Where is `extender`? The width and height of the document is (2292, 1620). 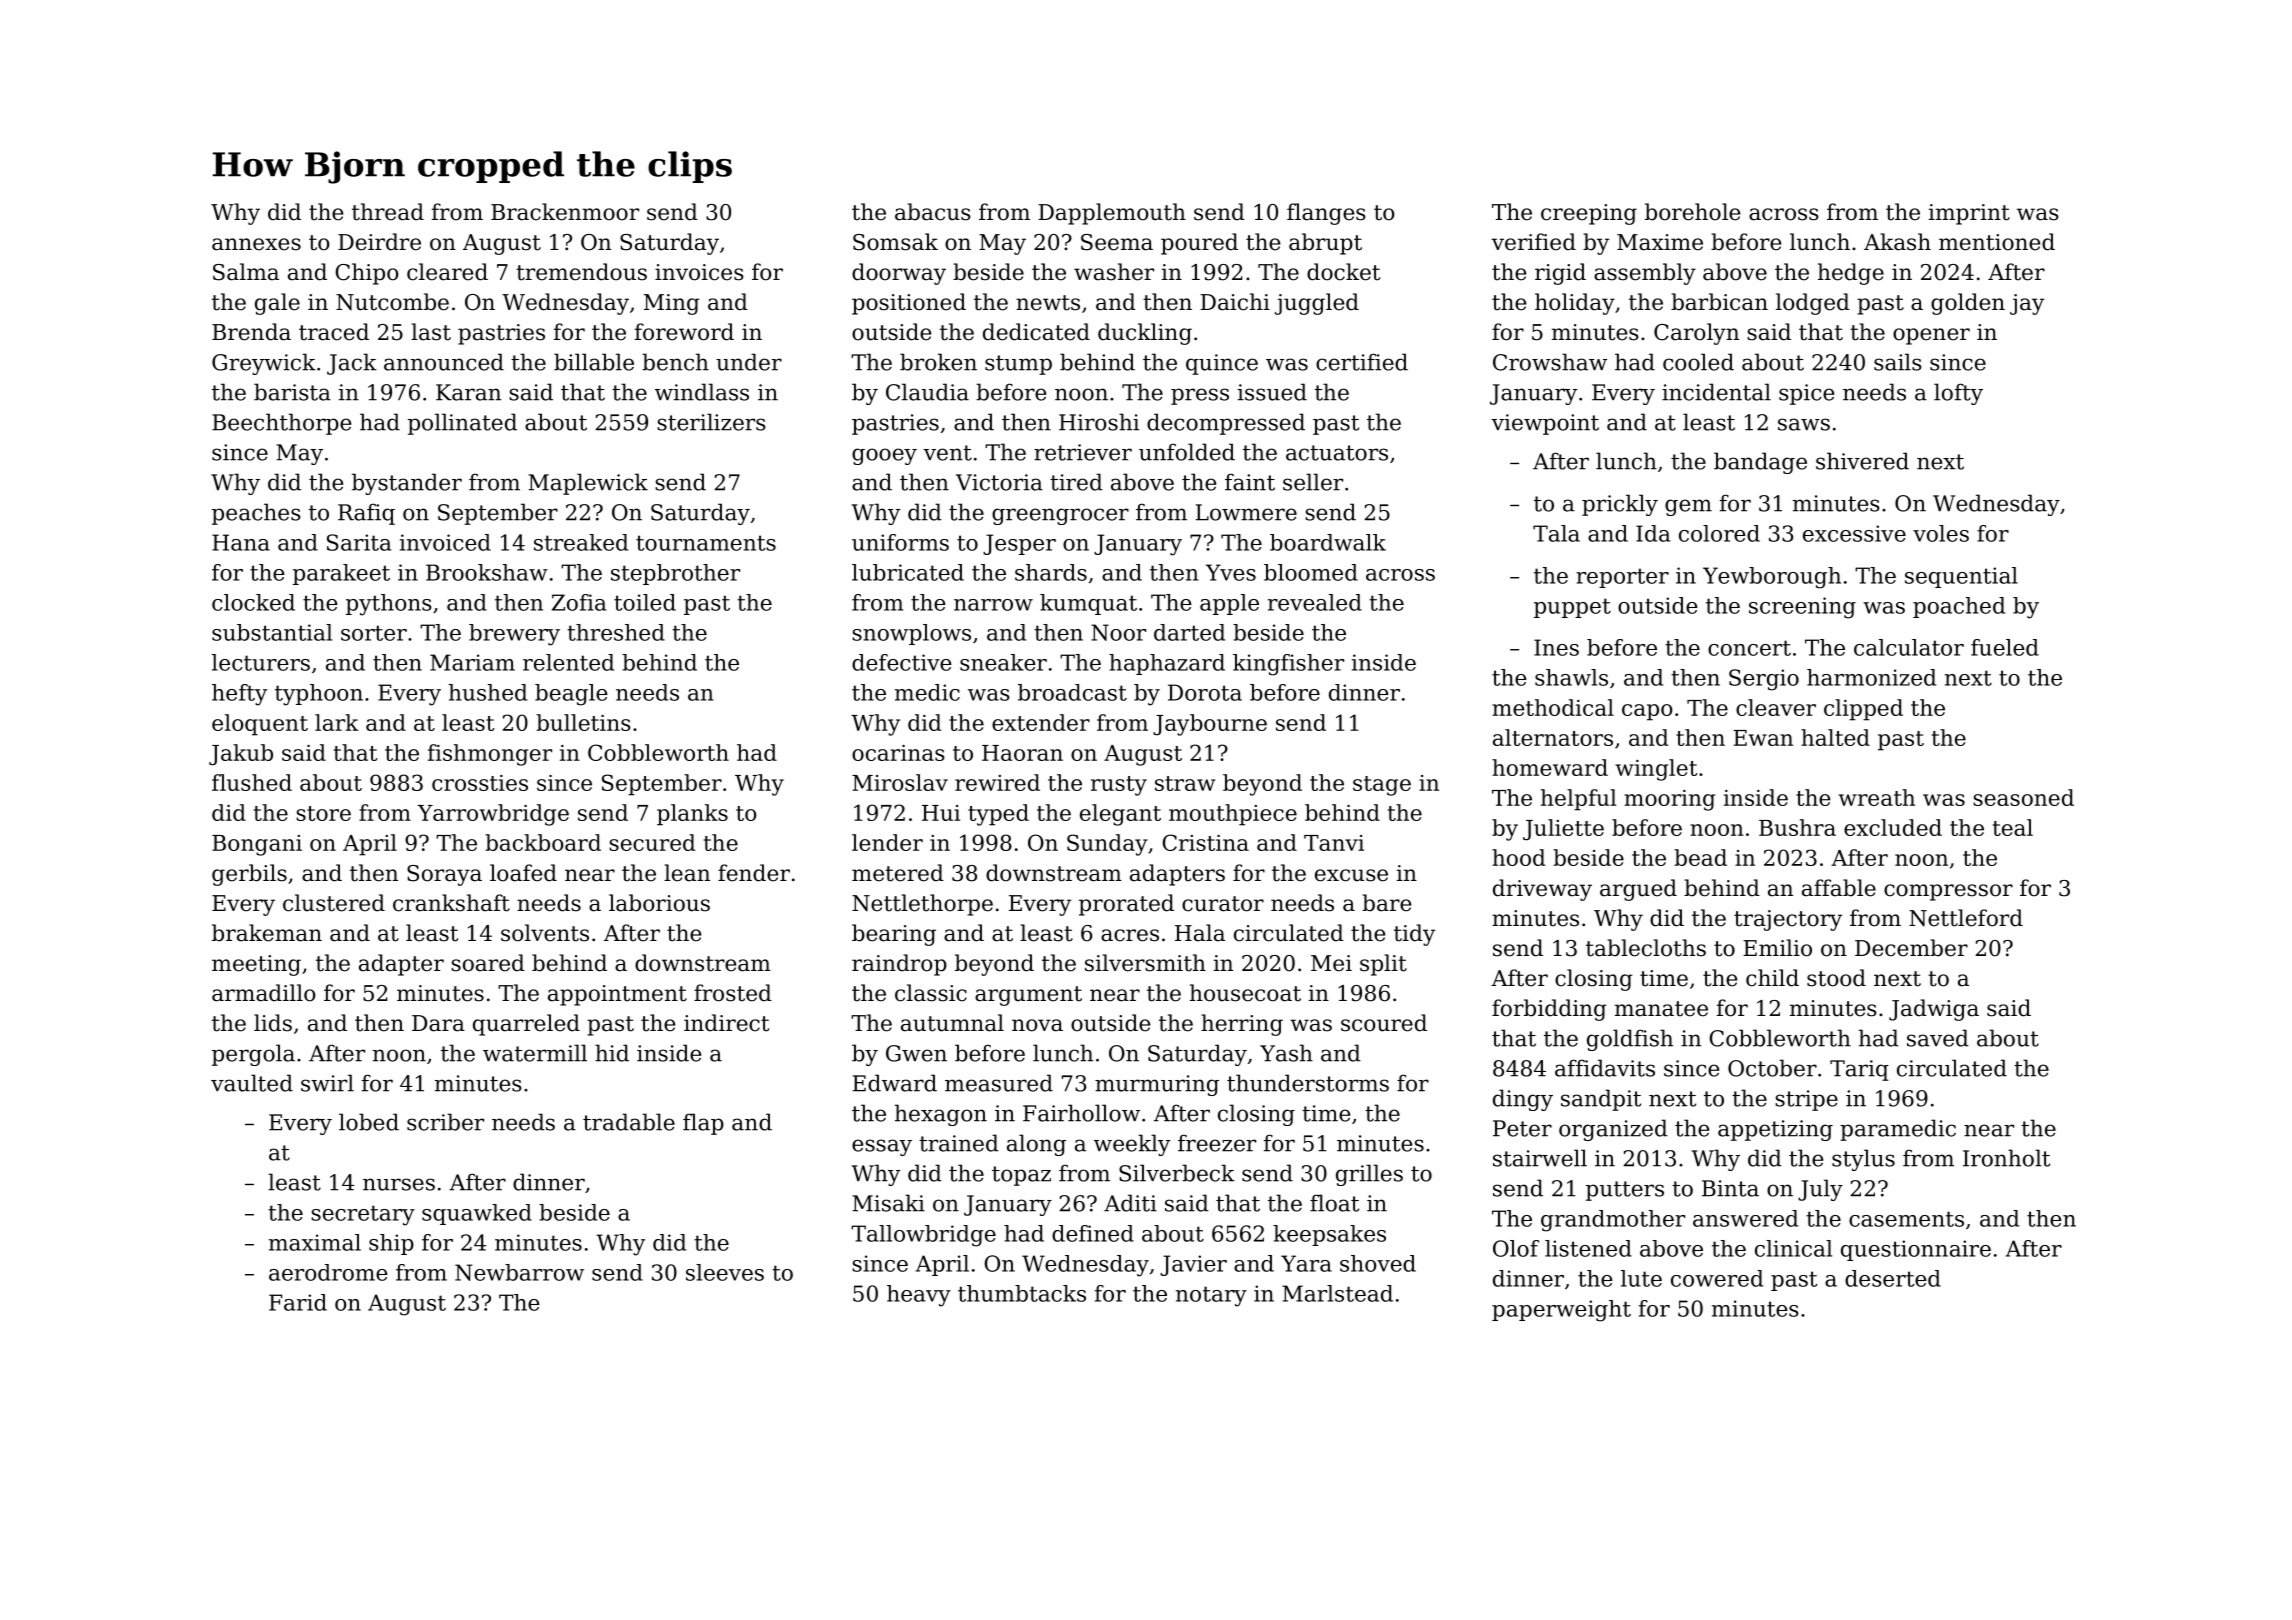 extender is located at coordinates (1041, 722).
